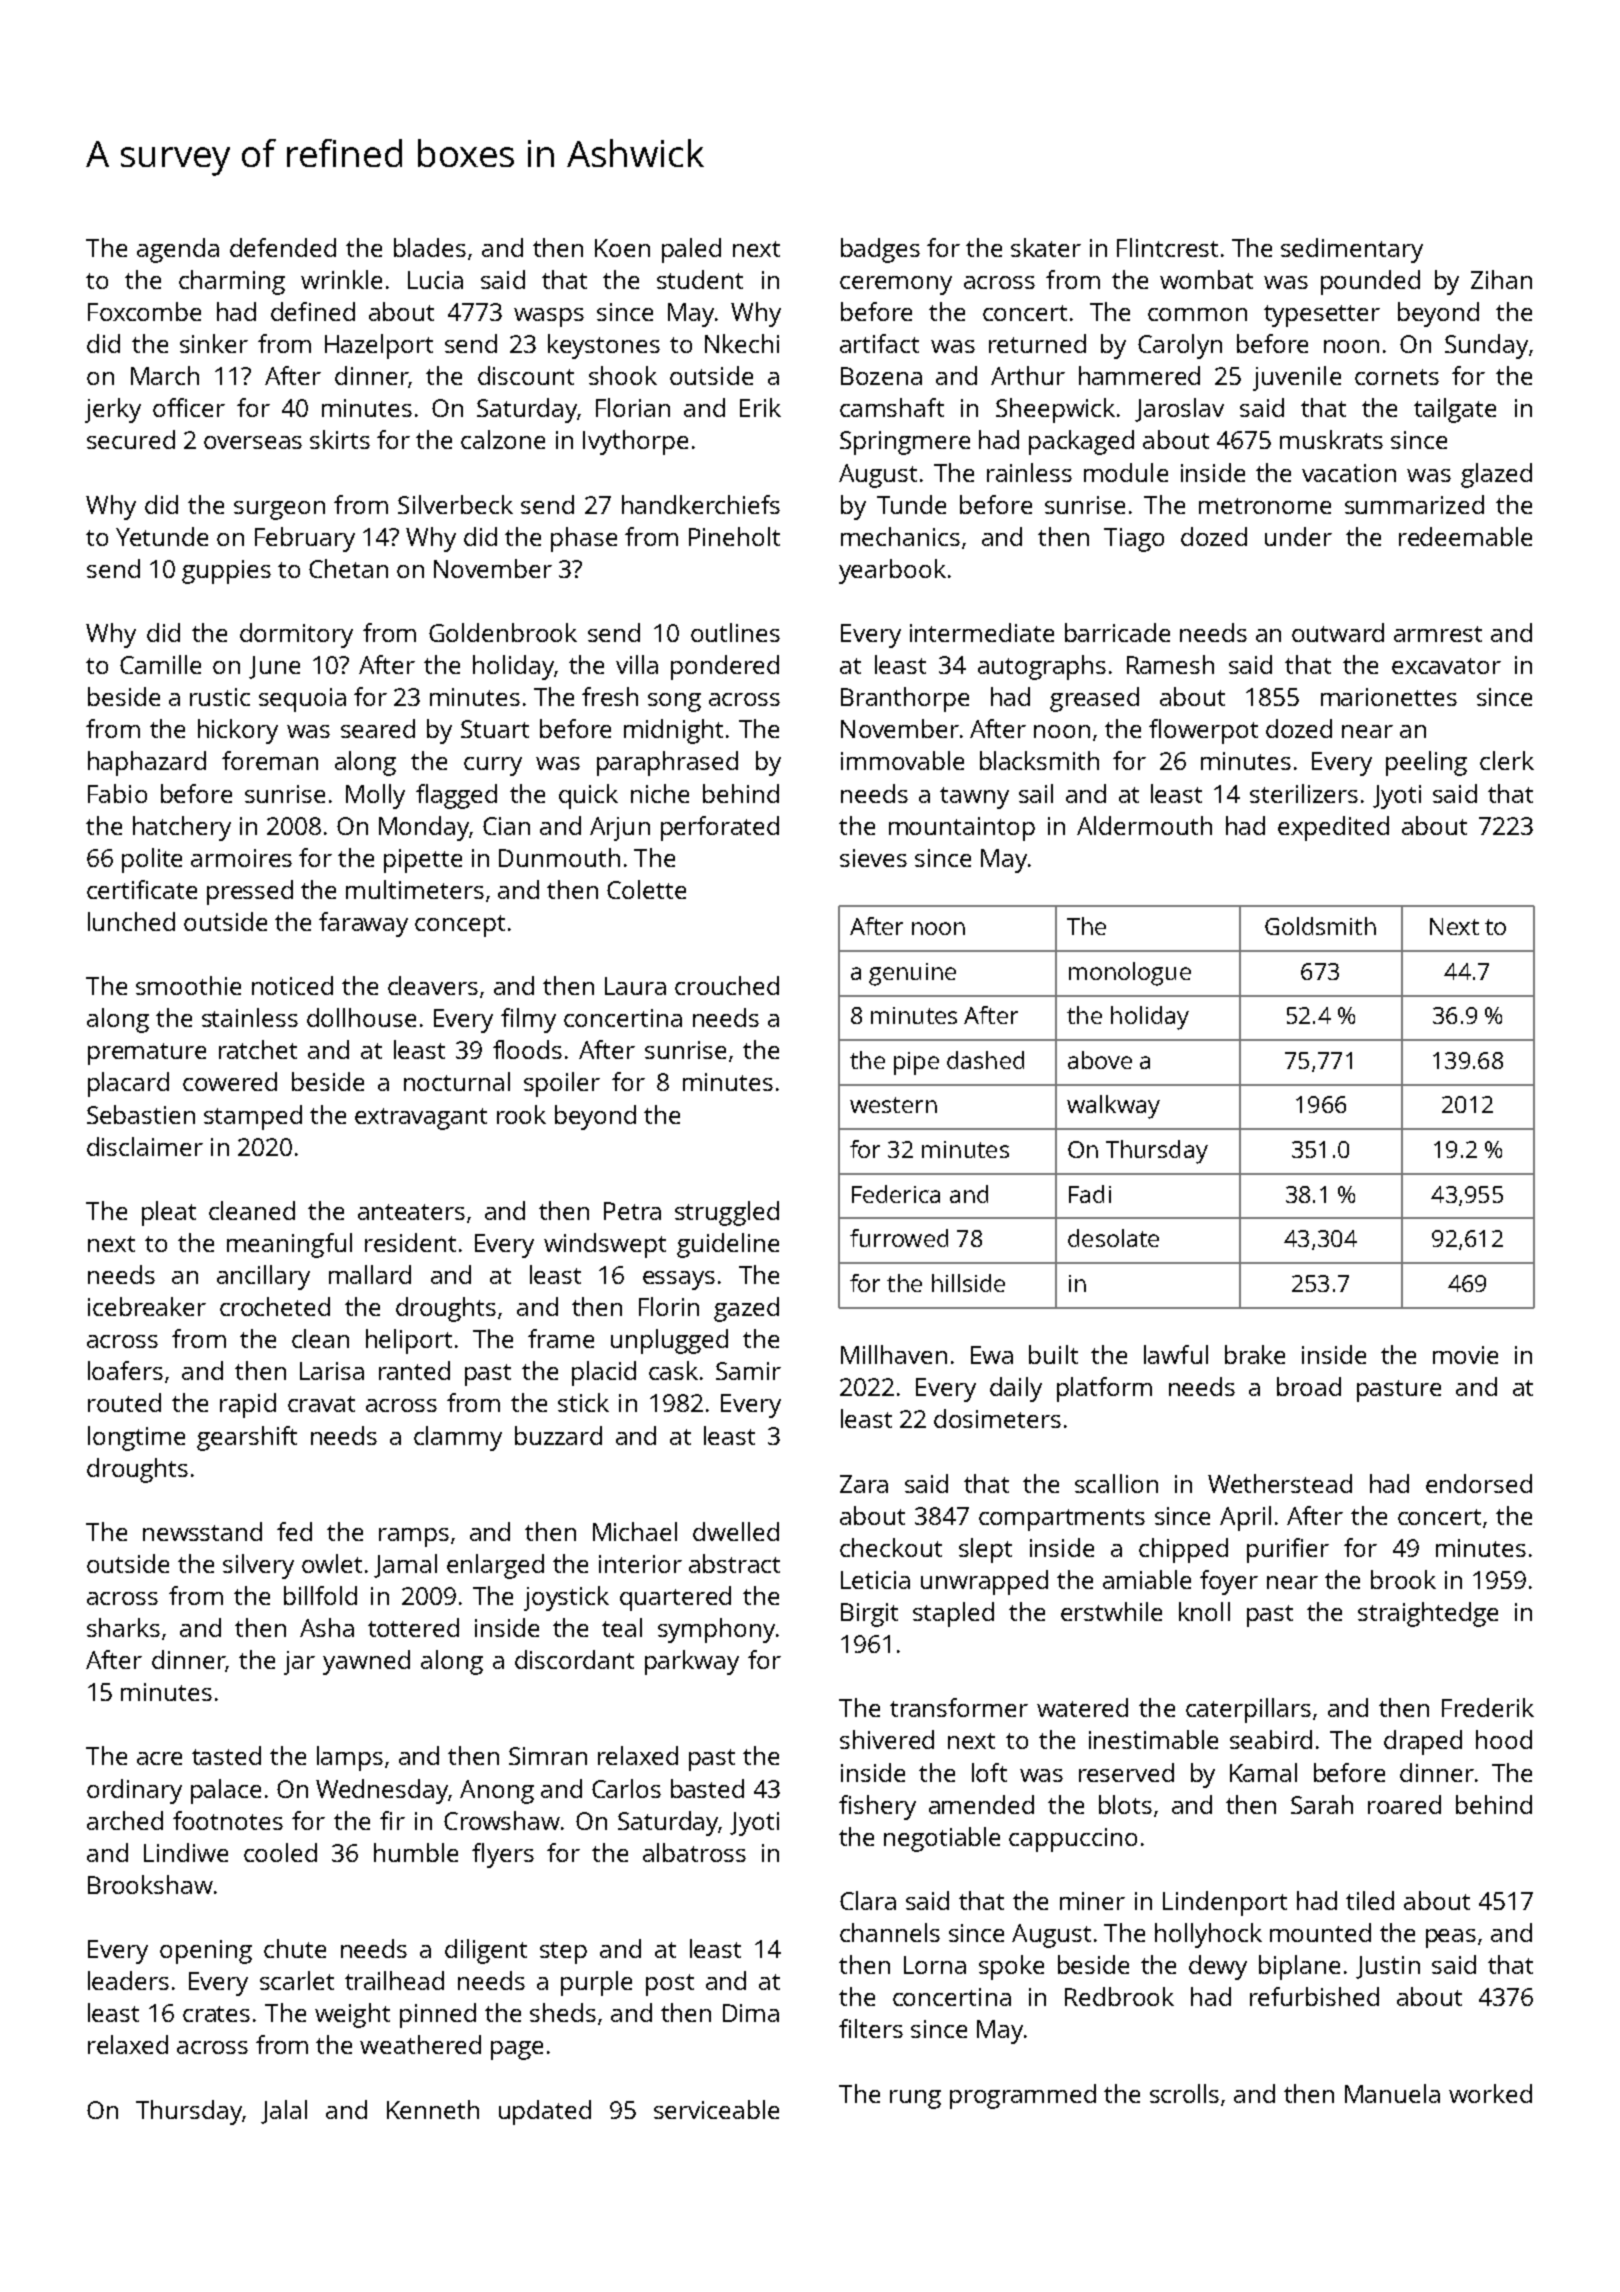  Describe the element at coordinates (332, 1371) in the screenshot. I see `Larisa` at that location.
